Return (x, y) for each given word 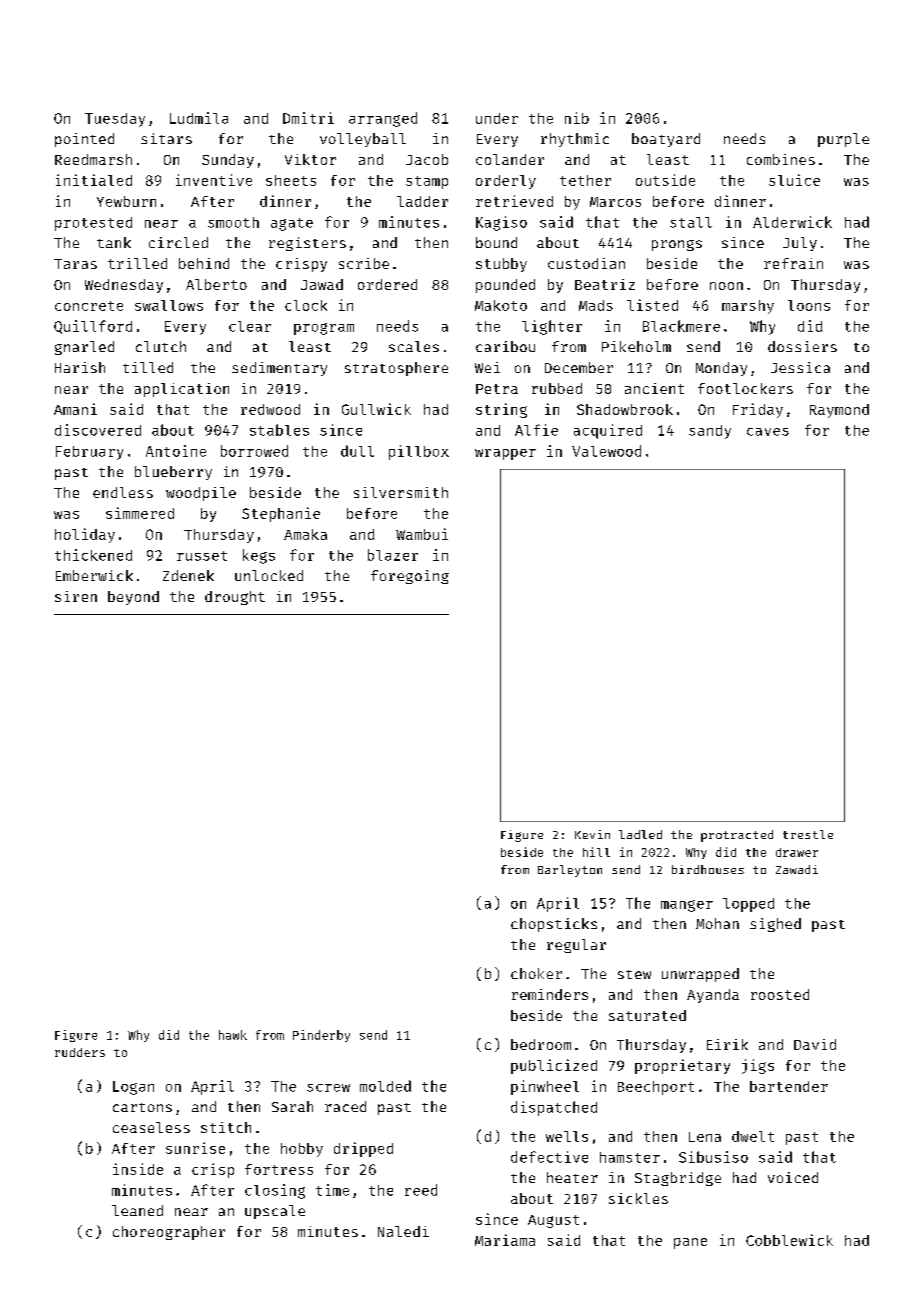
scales (414, 346)
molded (385, 1086)
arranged (383, 119)
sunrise (195, 1148)
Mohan (717, 923)
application (182, 390)
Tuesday (115, 120)
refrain (793, 263)
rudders (80, 1052)
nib (577, 118)
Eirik (727, 1044)
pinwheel (545, 1087)
